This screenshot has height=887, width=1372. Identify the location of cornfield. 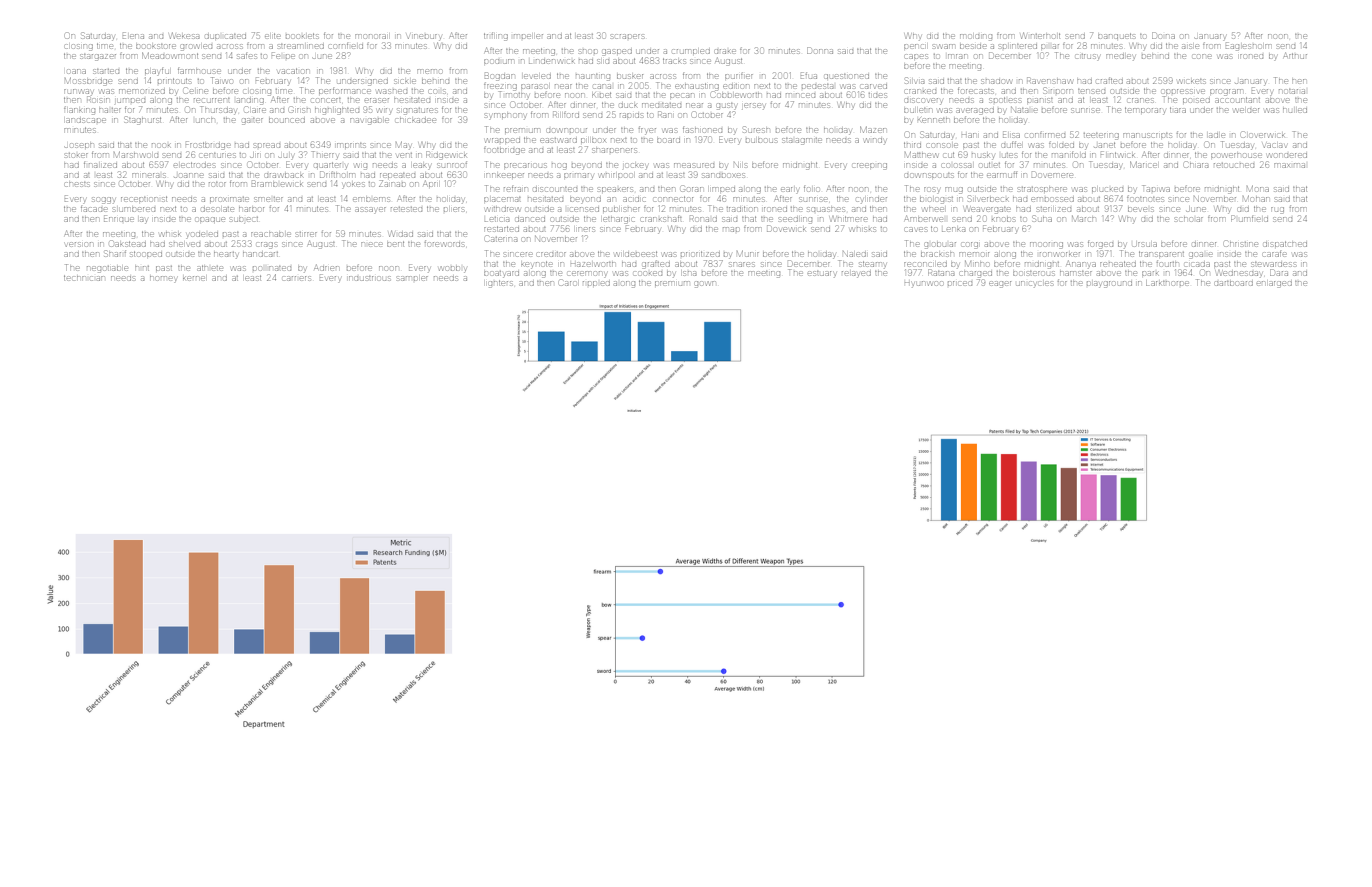
(346, 46).
